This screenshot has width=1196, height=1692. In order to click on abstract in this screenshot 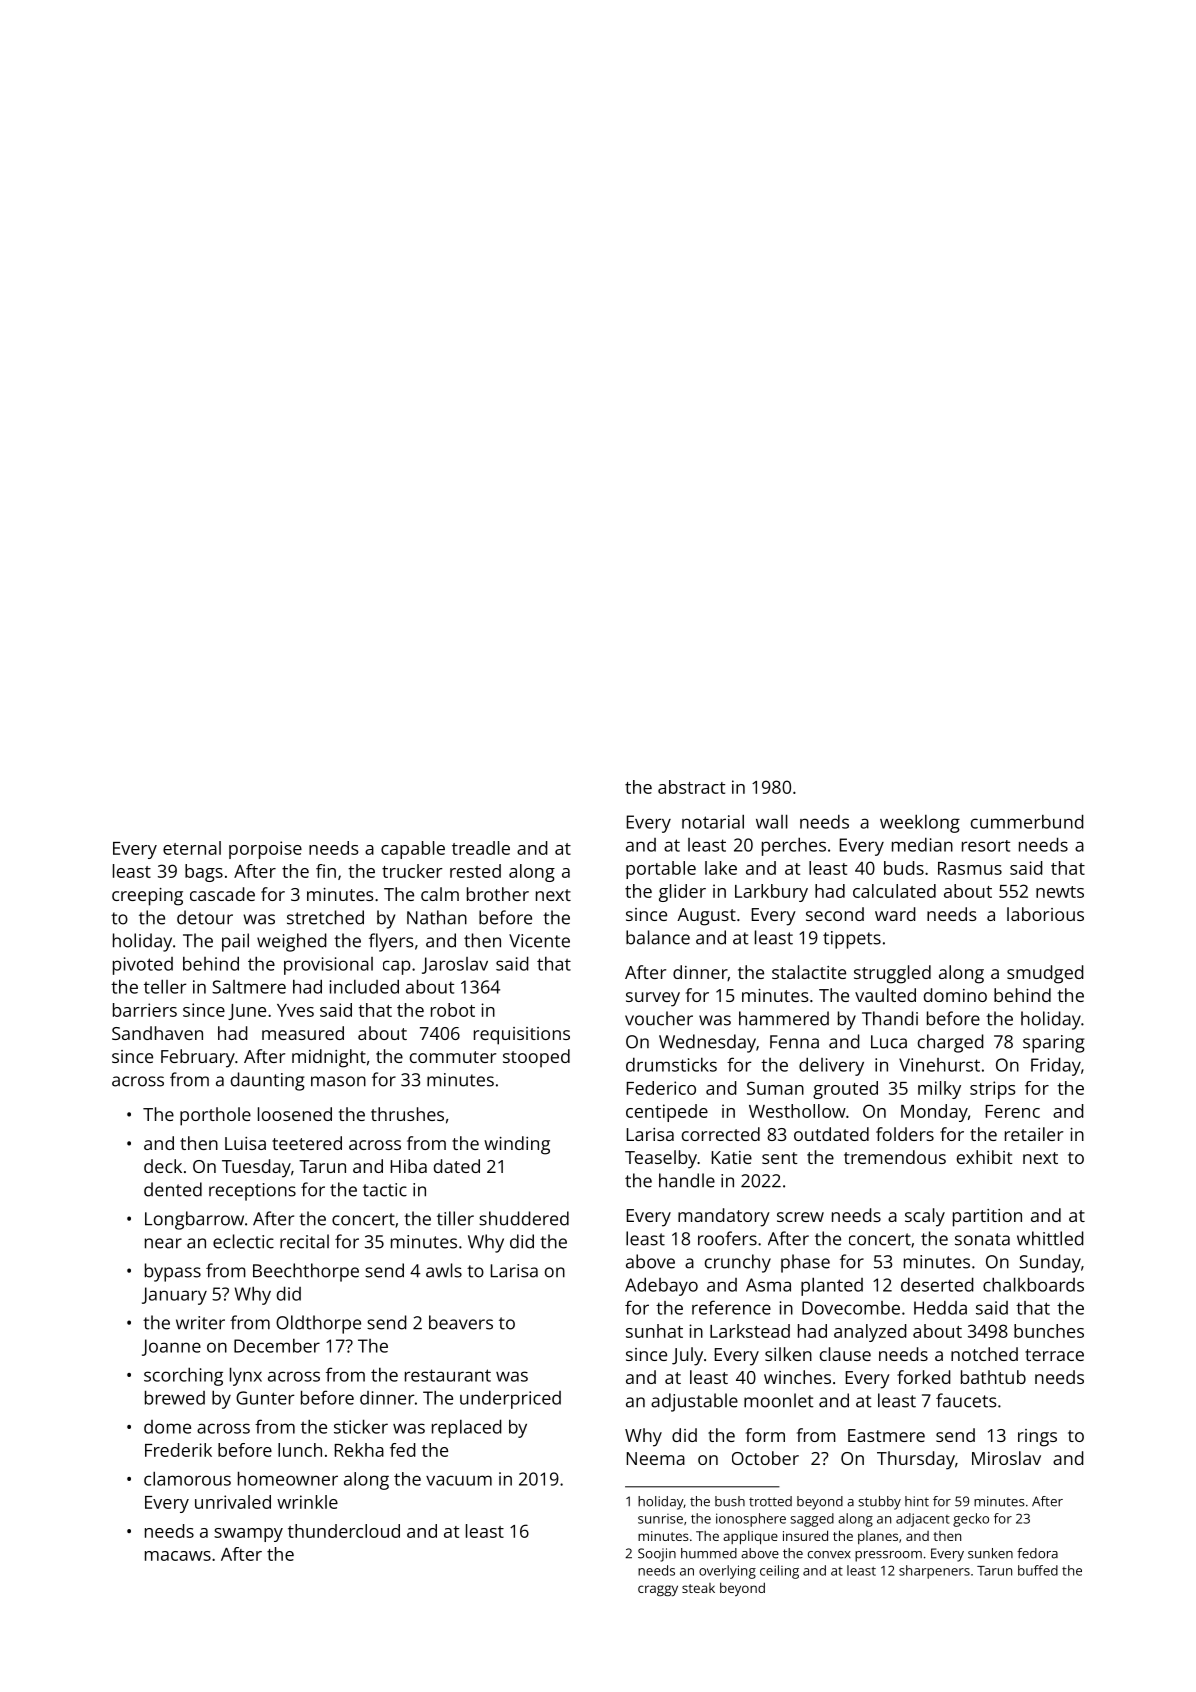, I will do `click(691, 787)`.
